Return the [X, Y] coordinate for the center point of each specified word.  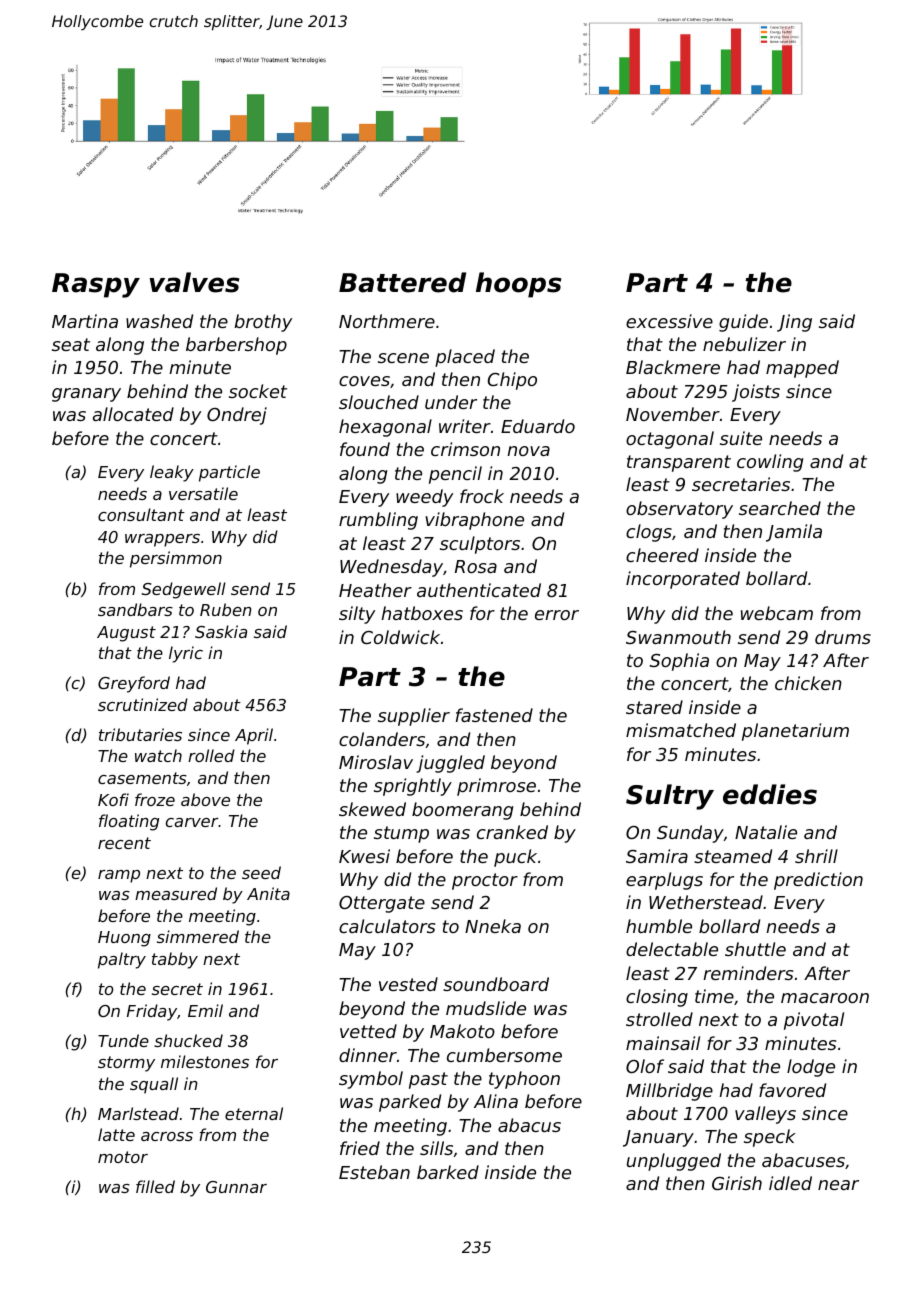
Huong [124, 939]
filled [155, 1186]
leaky [172, 473]
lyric [186, 654]
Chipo [512, 381]
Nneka [493, 926]
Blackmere [673, 367]
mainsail [663, 1043]
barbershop [236, 346]
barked [448, 1172]
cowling [770, 463]
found [365, 449]
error [557, 615]
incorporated [683, 580]
